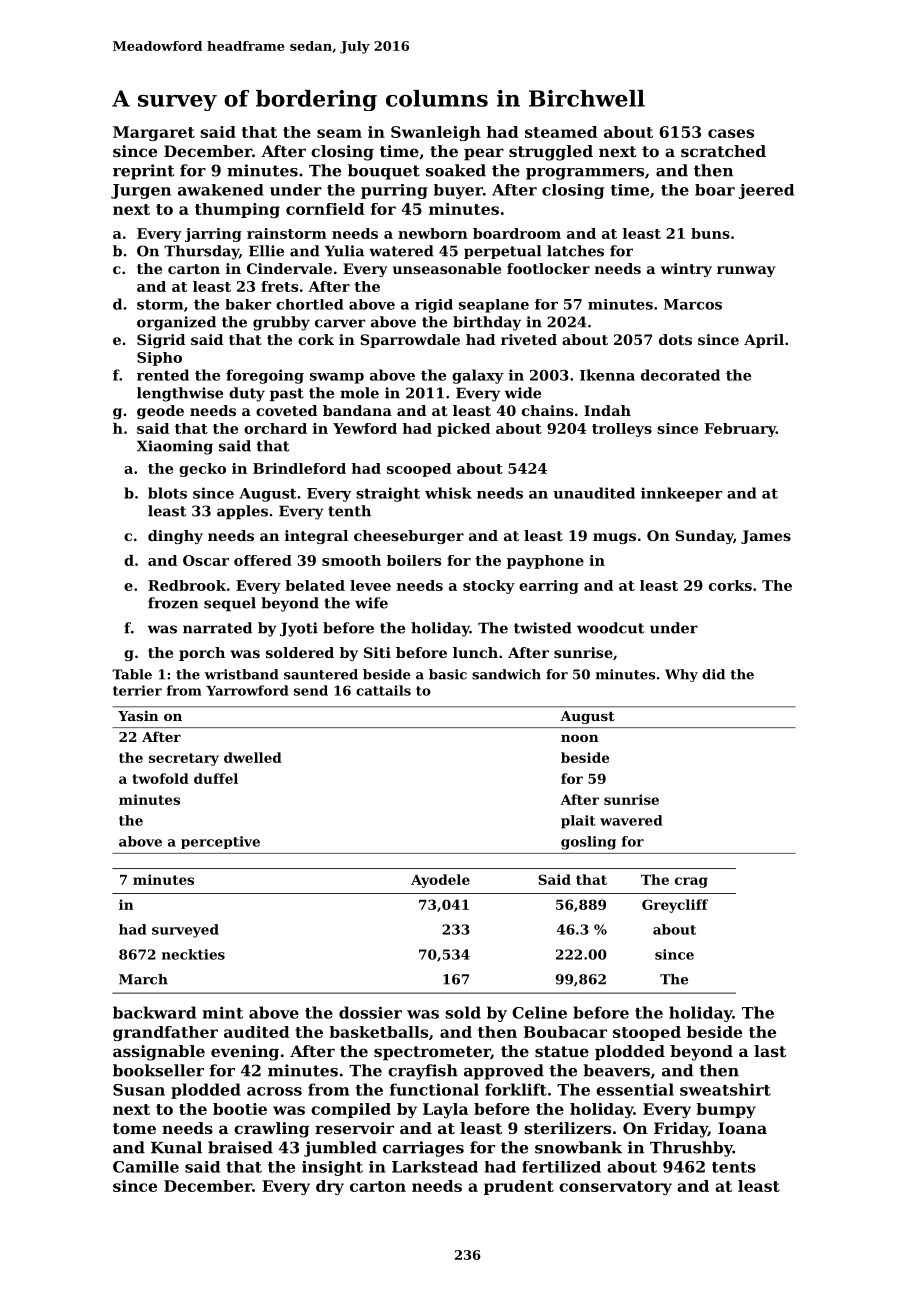 Image resolution: width=908 pixels, height=1316 pixels. I want to click on Celine, so click(539, 1012).
